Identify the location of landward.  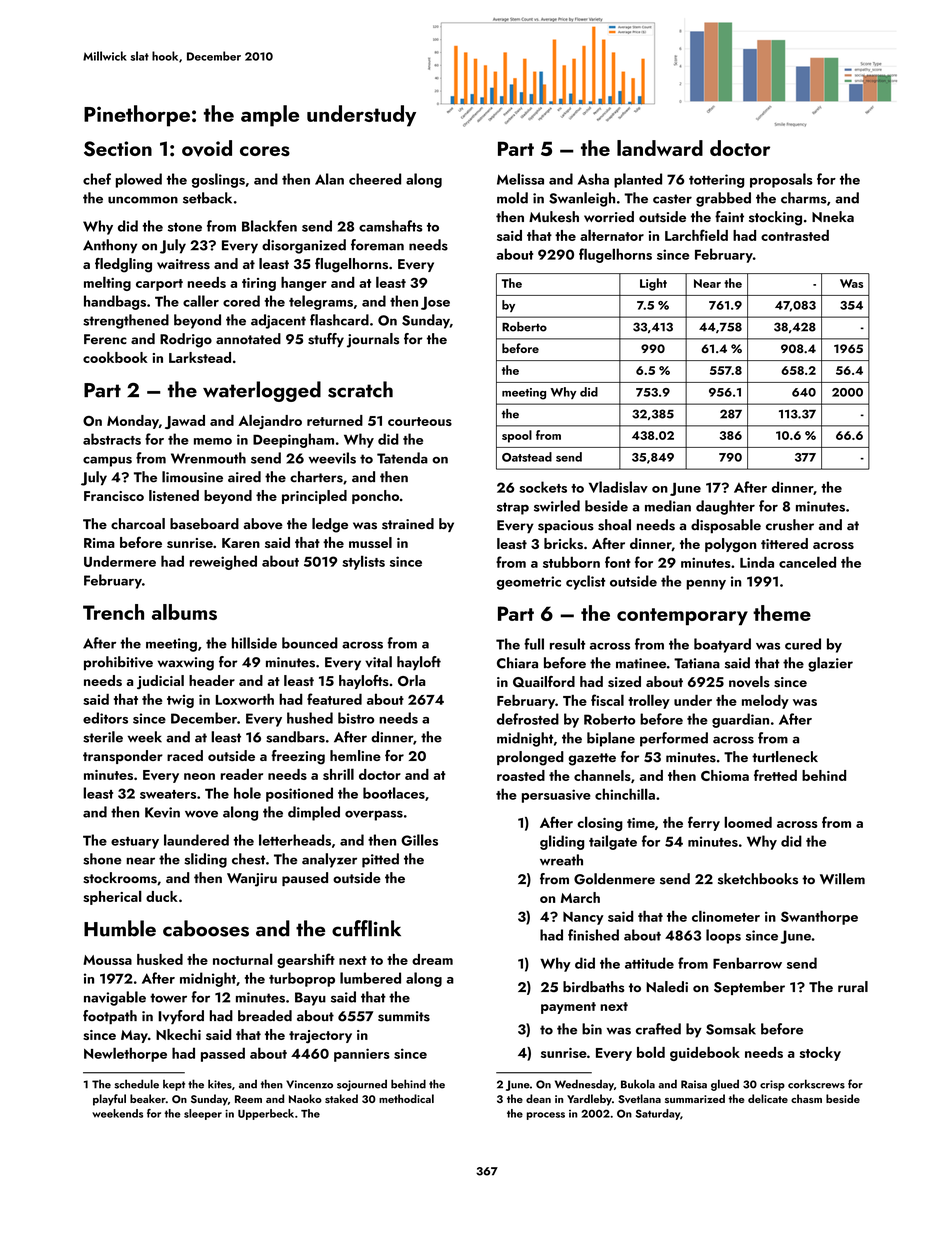
(660, 148).
